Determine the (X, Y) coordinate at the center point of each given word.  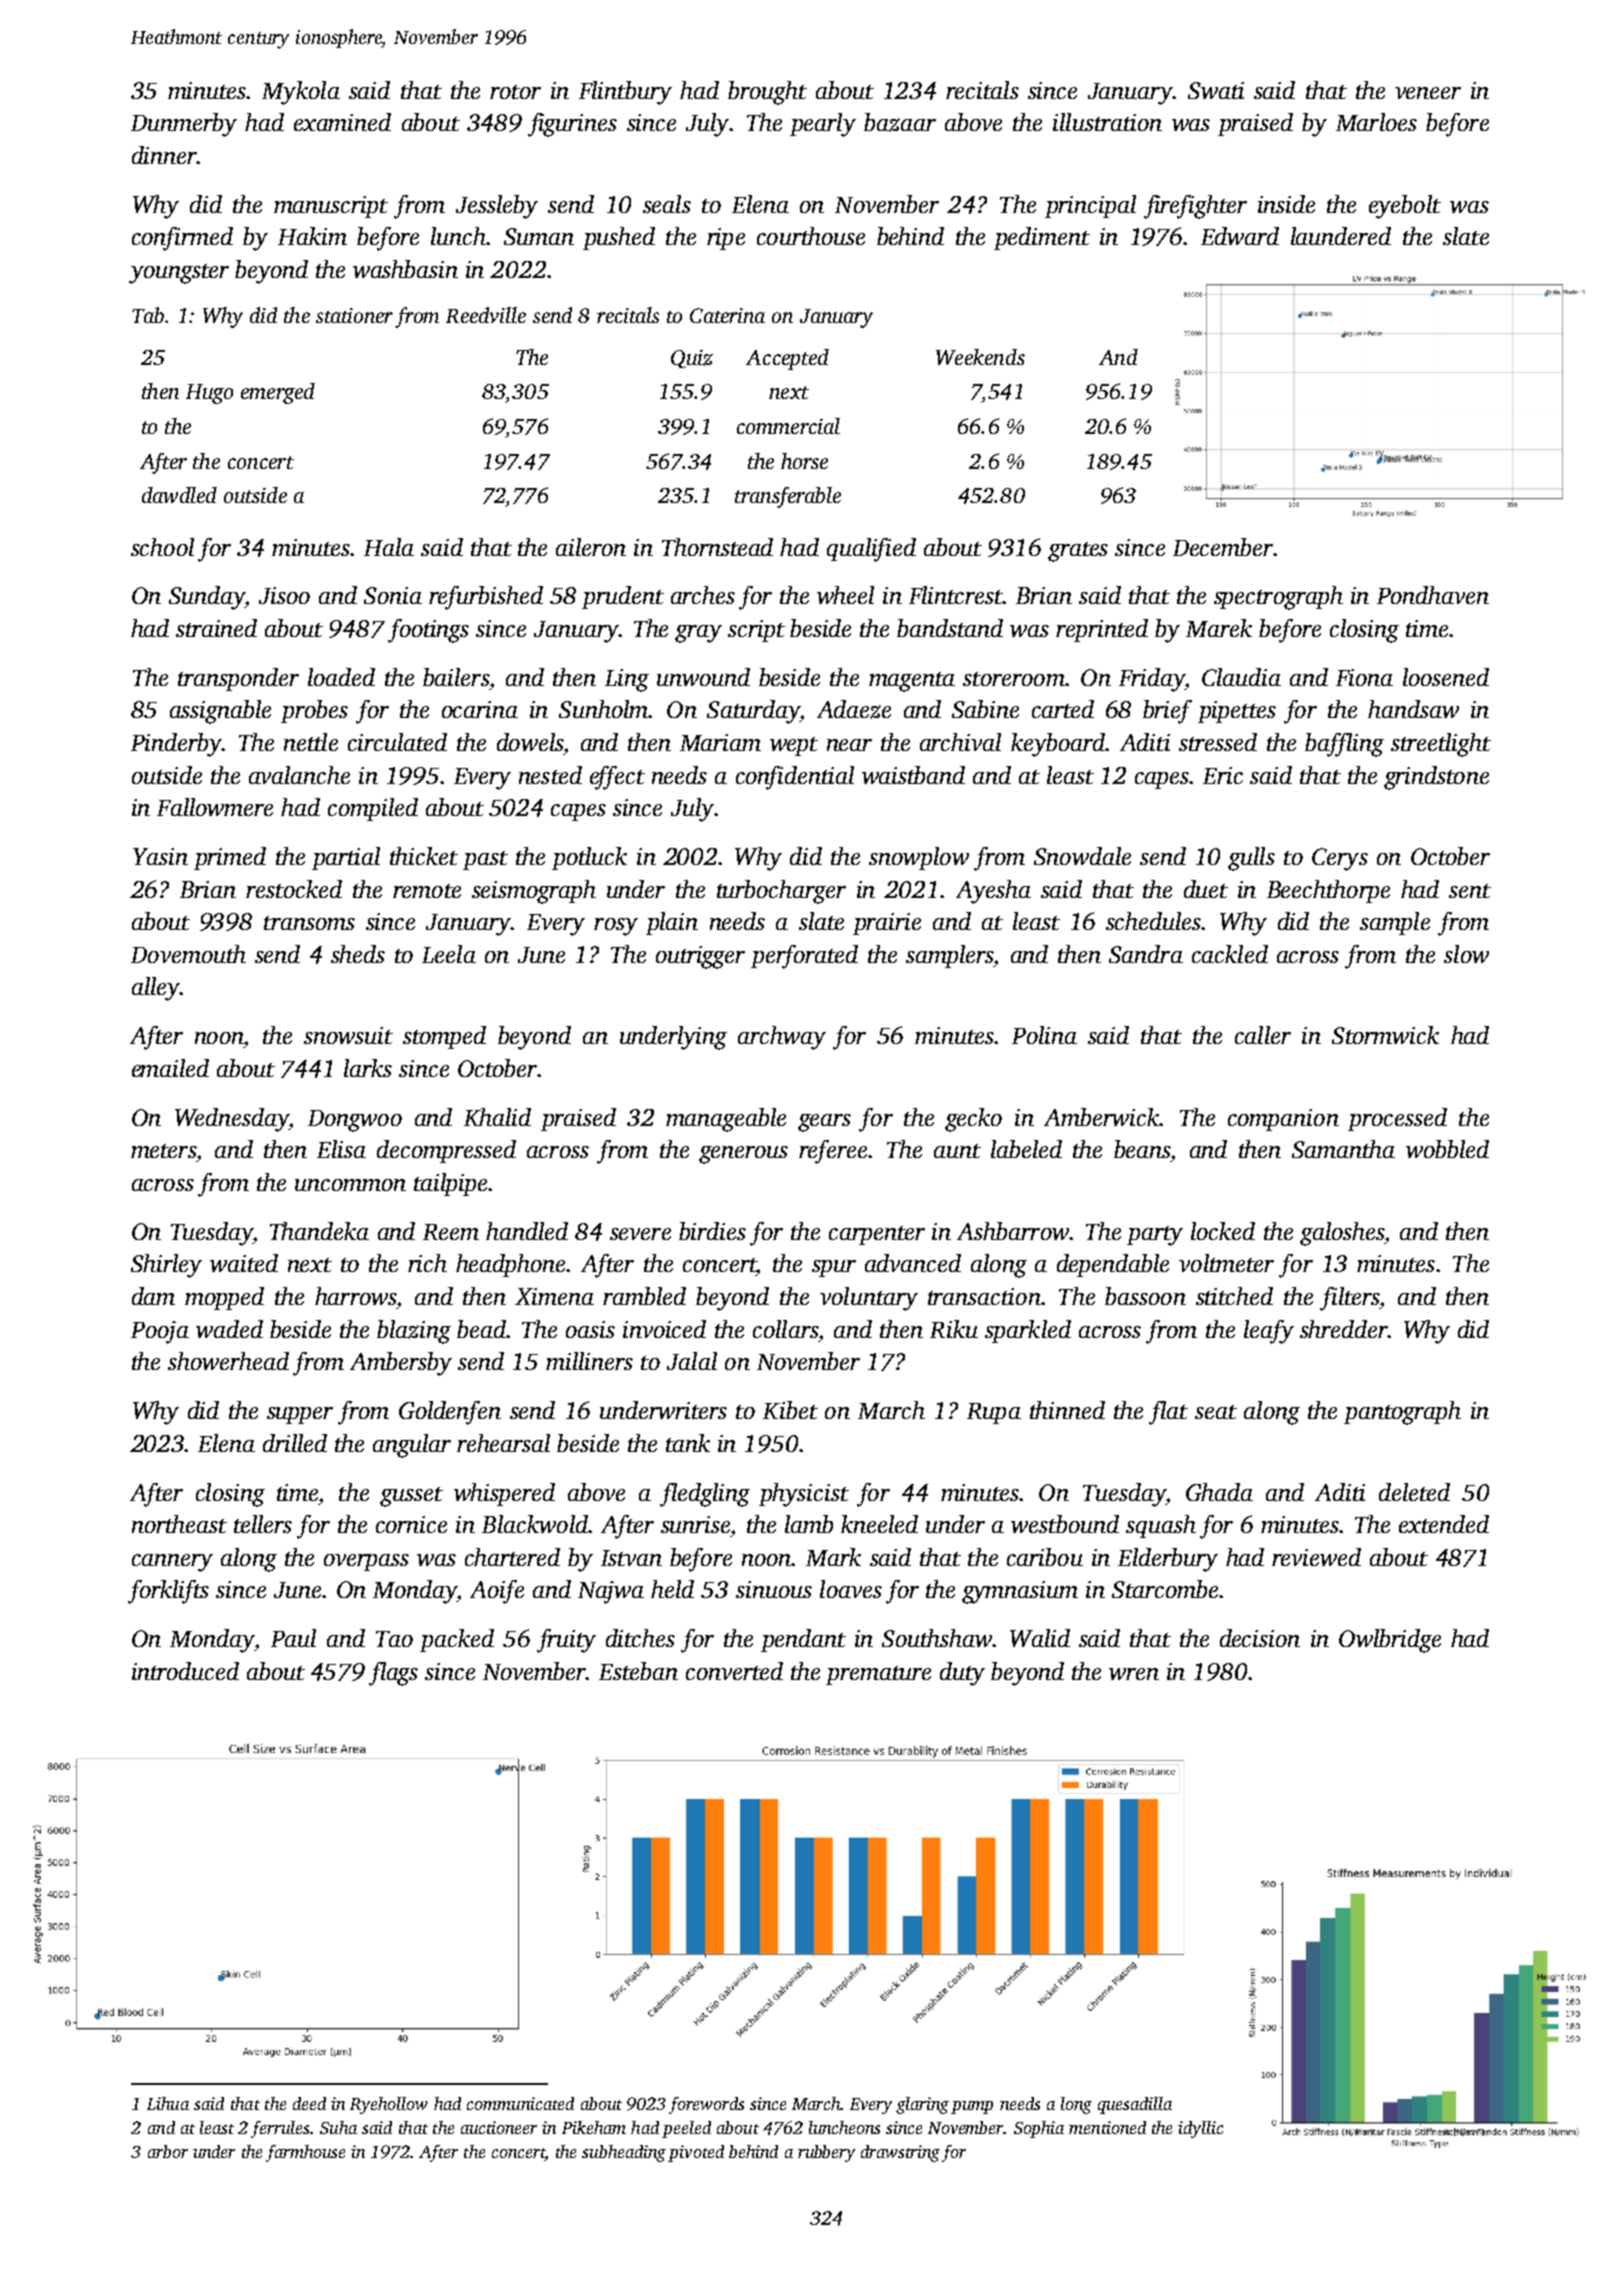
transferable (788, 497)
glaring (922, 2105)
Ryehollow (389, 2105)
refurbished (486, 598)
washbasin (405, 269)
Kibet (790, 1410)
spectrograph (1278, 598)
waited (244, 1263)
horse (804, 461)
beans (1142, 1149)
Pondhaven (1433, 595)
